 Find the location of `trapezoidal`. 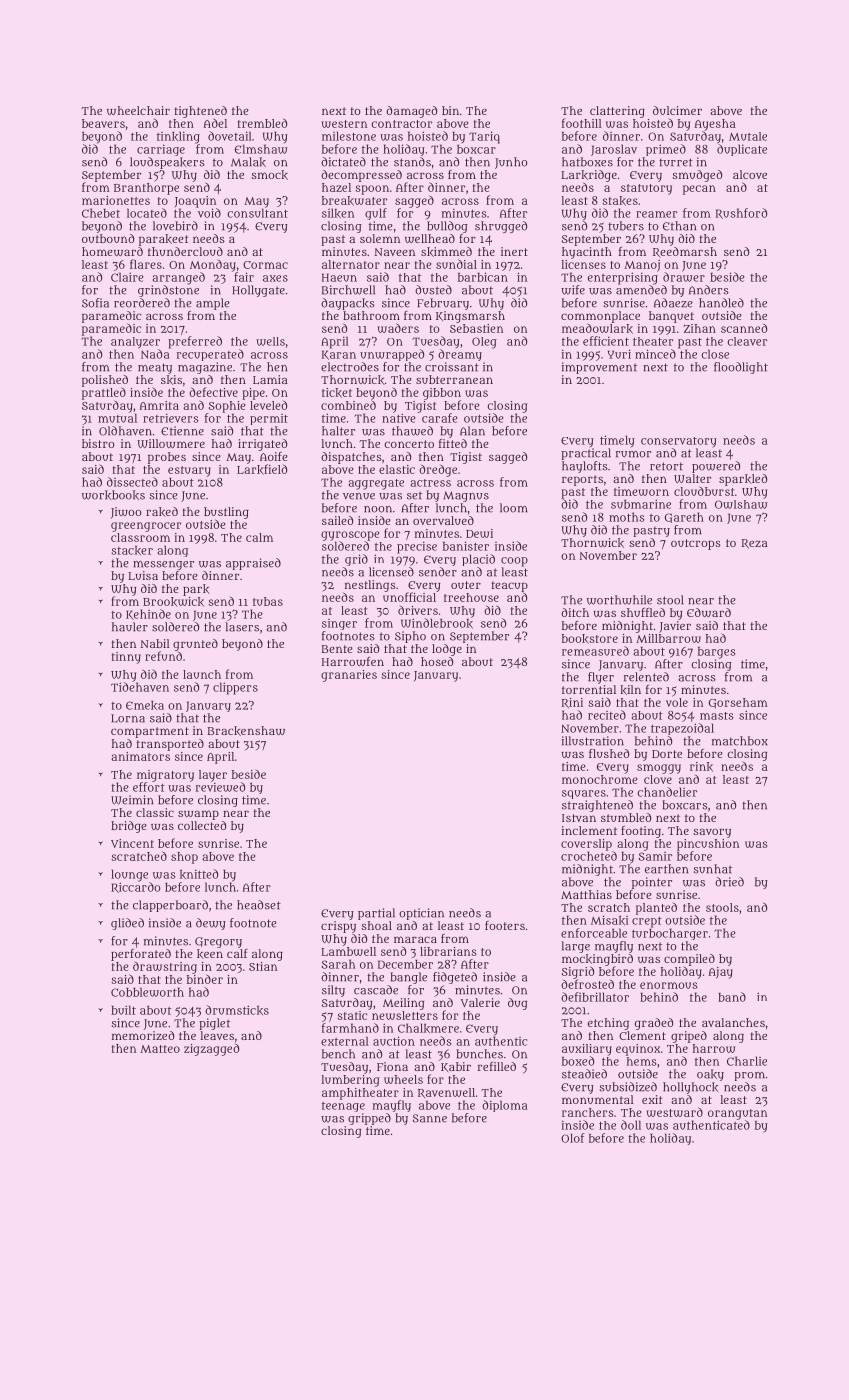

trapezoidal is located at coordinates (682, 729).
